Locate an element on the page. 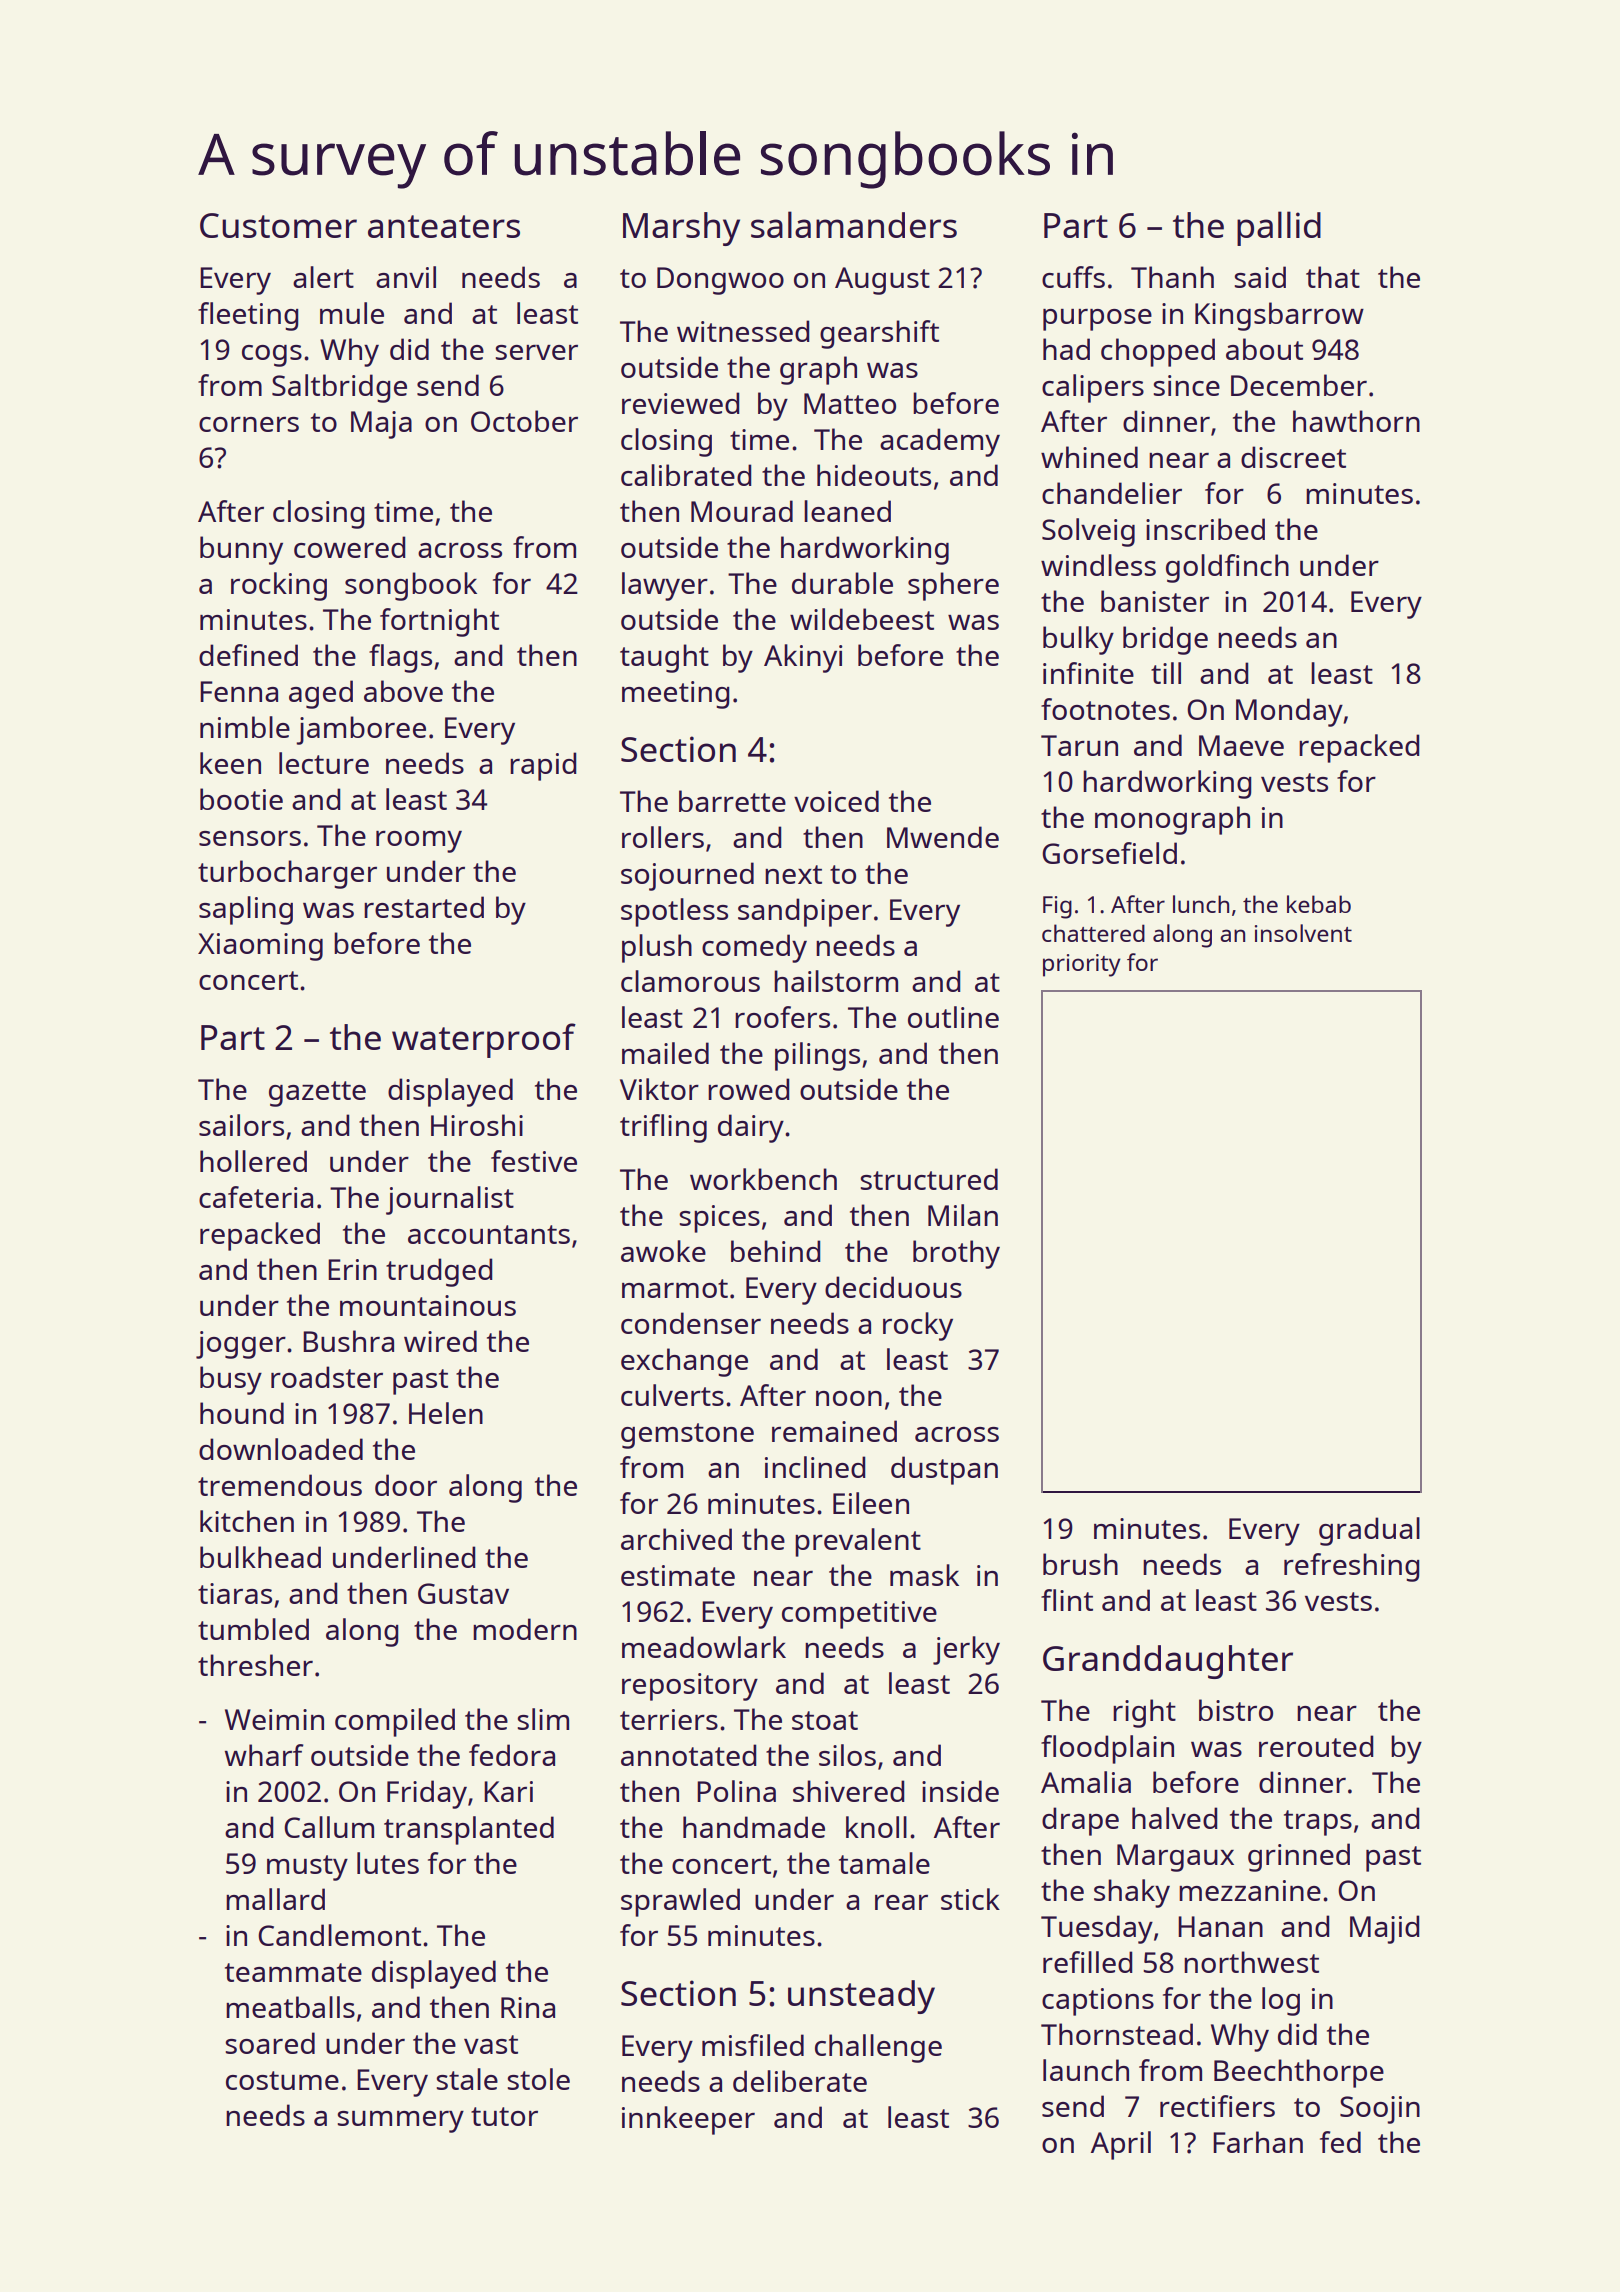 The width and height of the image is (1620, 2292). April is located at coordinates (1121, 2145).
